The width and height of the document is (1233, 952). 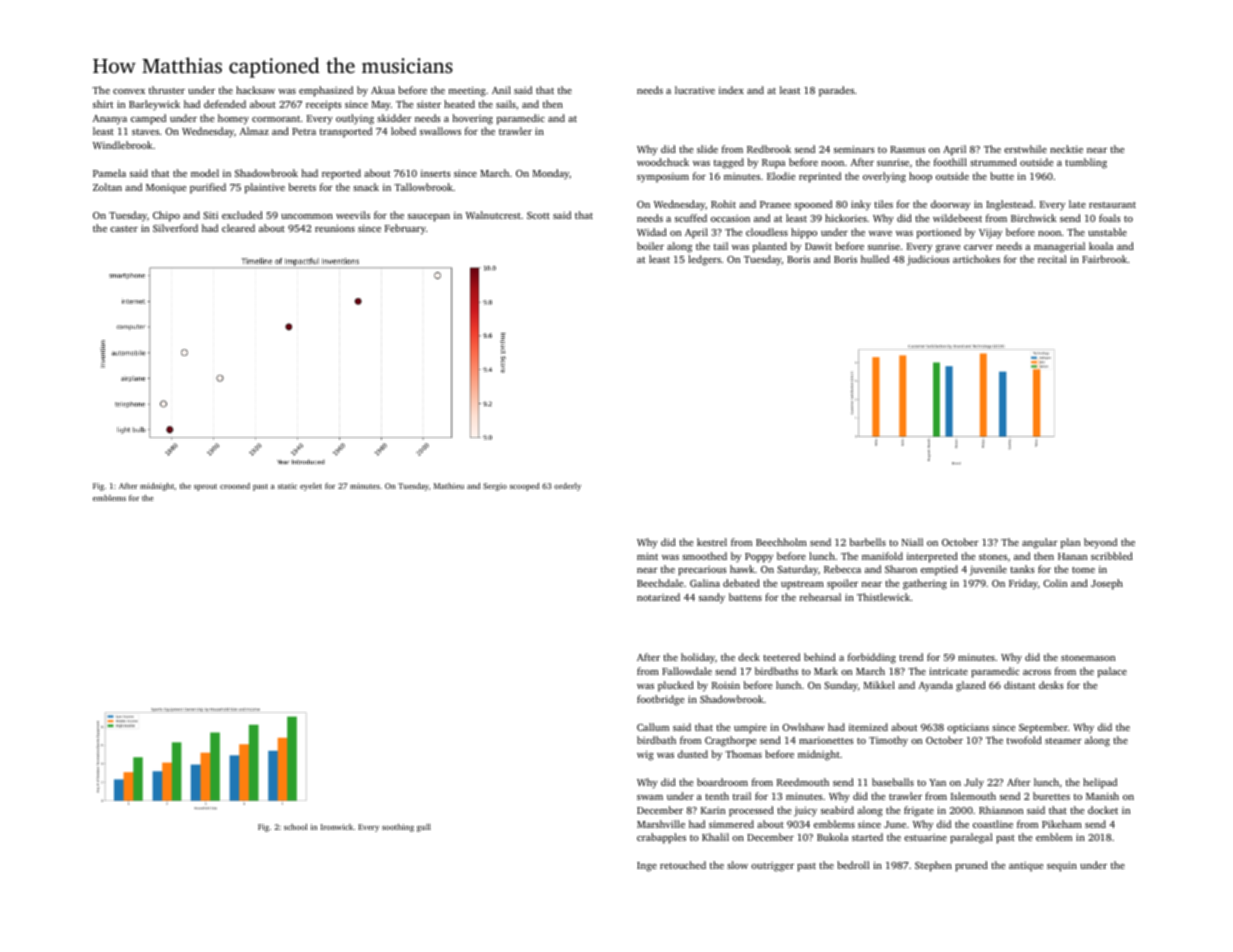 What do you see at coordinates (205, 487) in the document?
I see `sprout` at bounding box center [205, 487].
